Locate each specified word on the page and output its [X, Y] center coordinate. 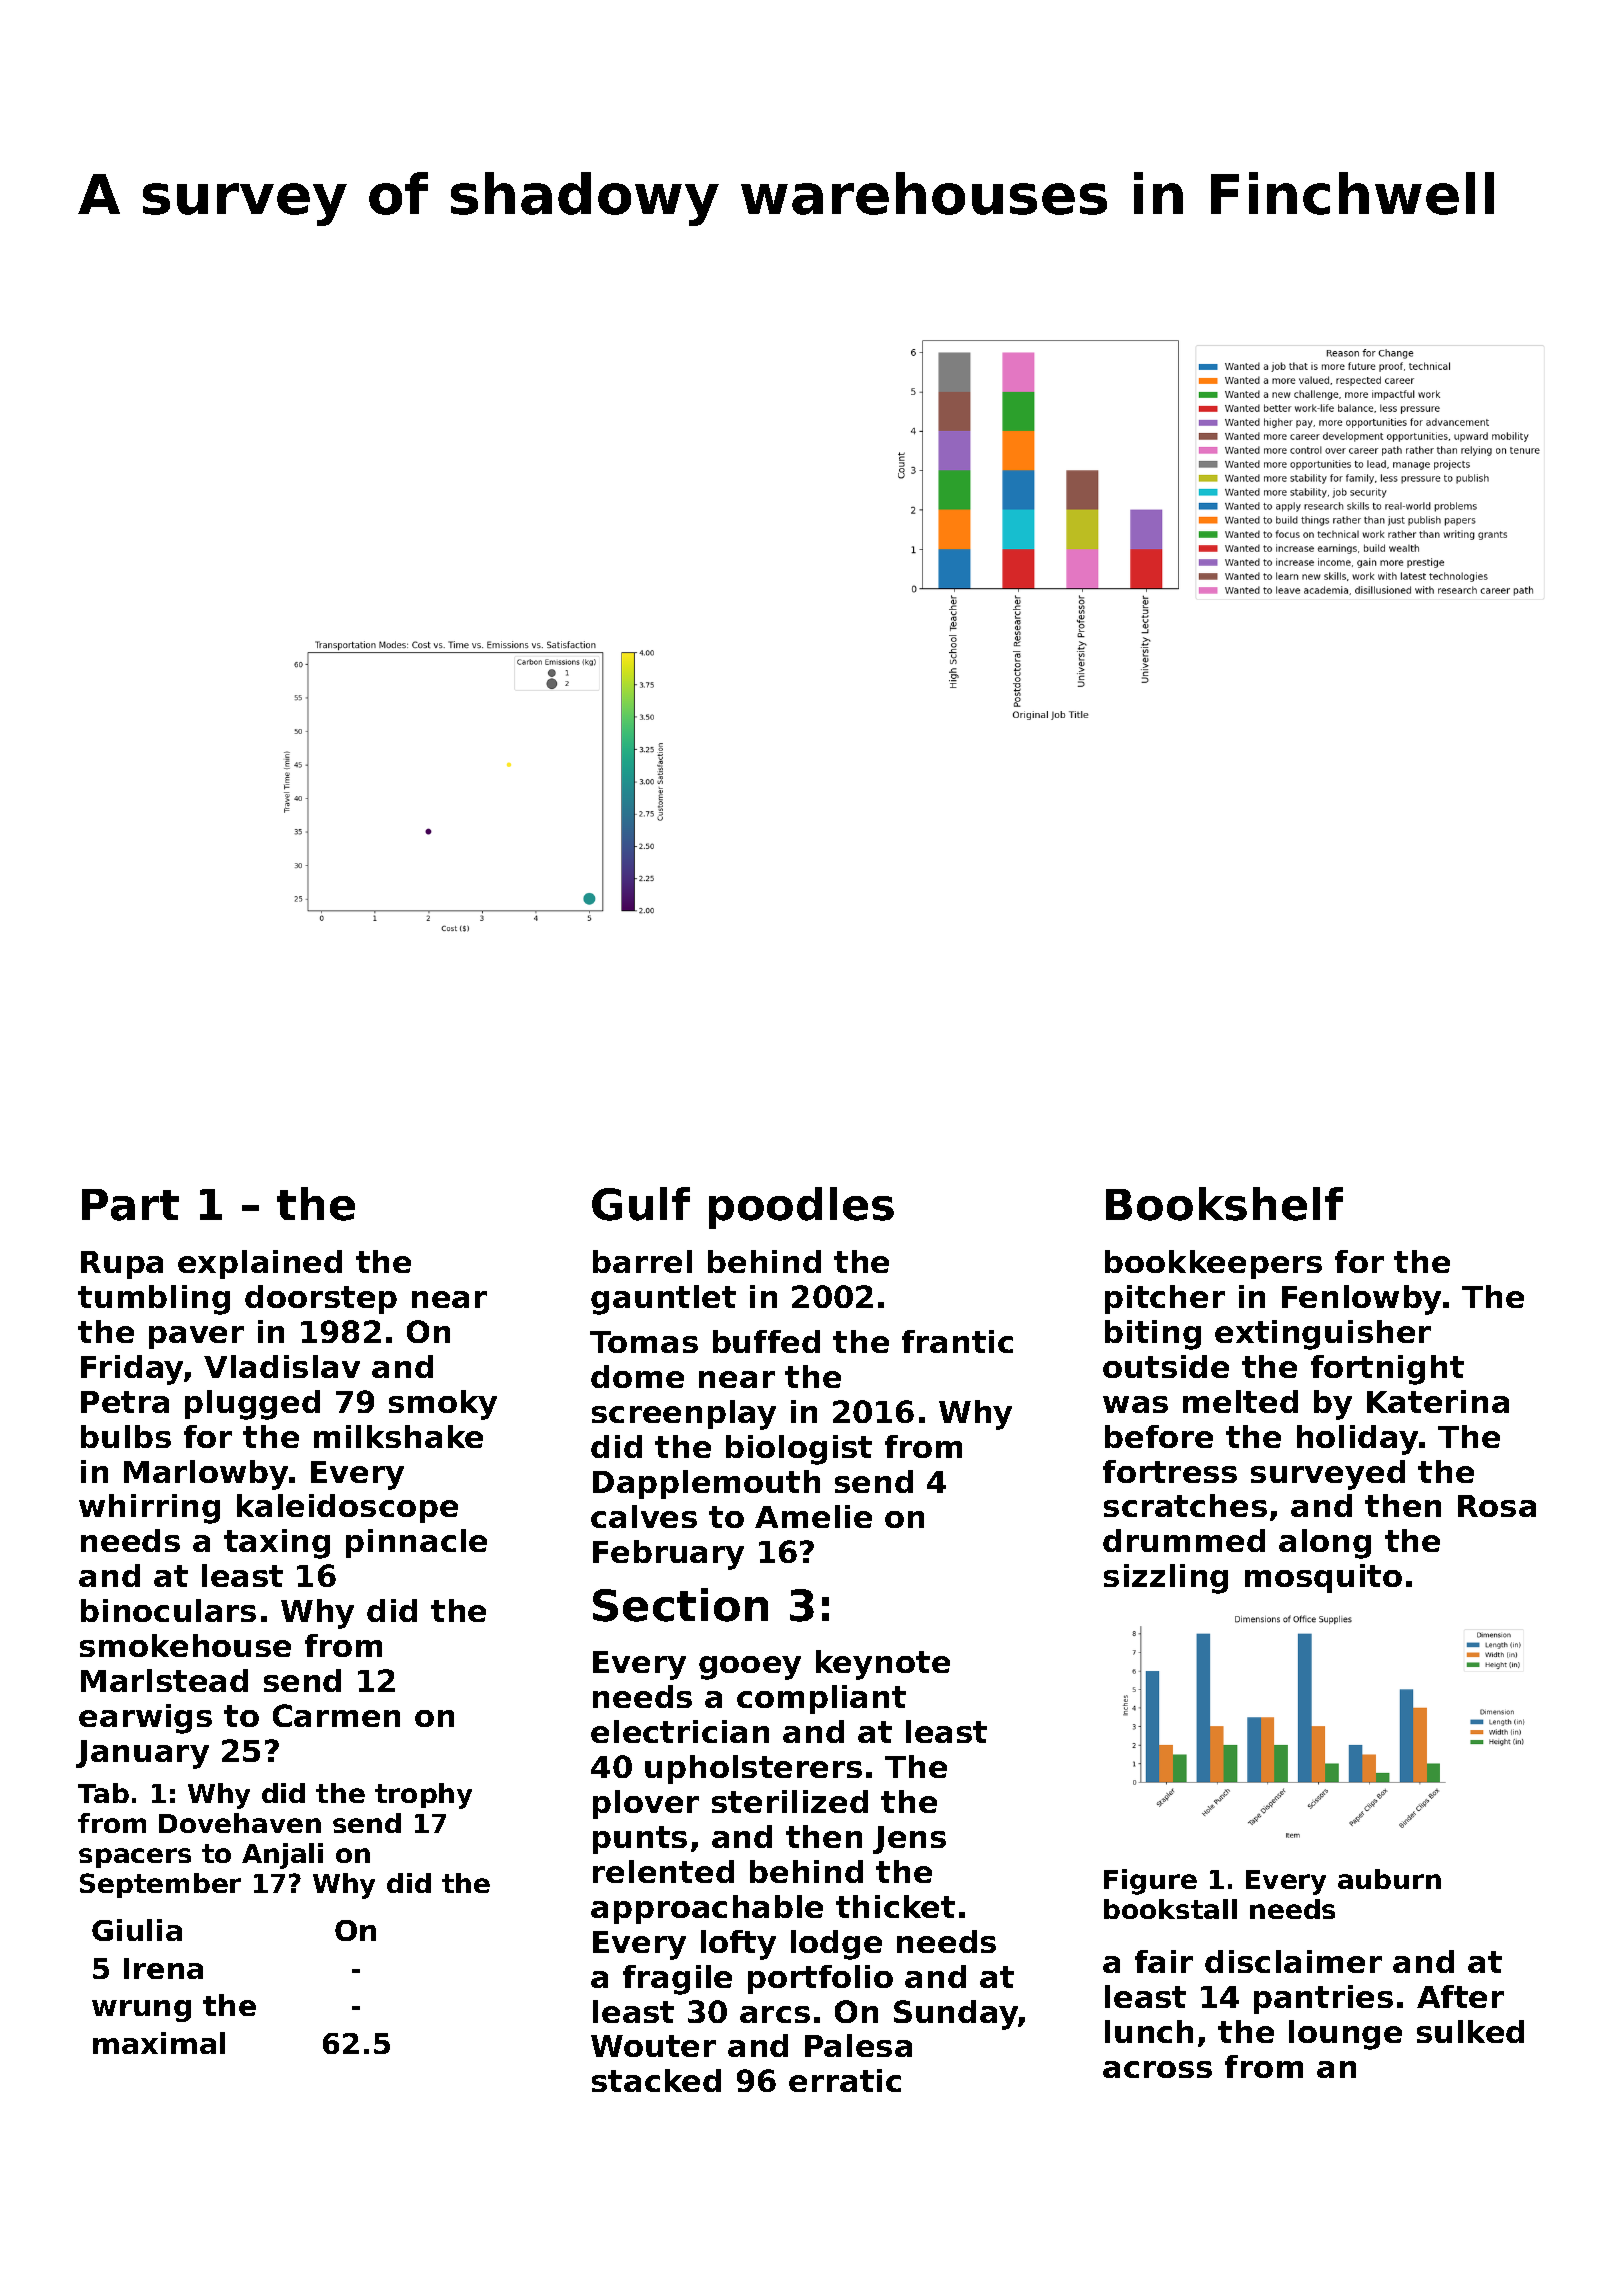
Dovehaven [240, 1823]
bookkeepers [1213, 1264]
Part [130, 1205]
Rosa [1497, 1506]
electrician [680, 1731]
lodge [836, 1945]
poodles [801, 1208]
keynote [883, 1665]
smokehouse [185, 1645]
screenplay [684, 1415]
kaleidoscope [347, 1508]
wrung [141, 2011]
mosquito [1323, 1578]
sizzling [1166, 1579]
